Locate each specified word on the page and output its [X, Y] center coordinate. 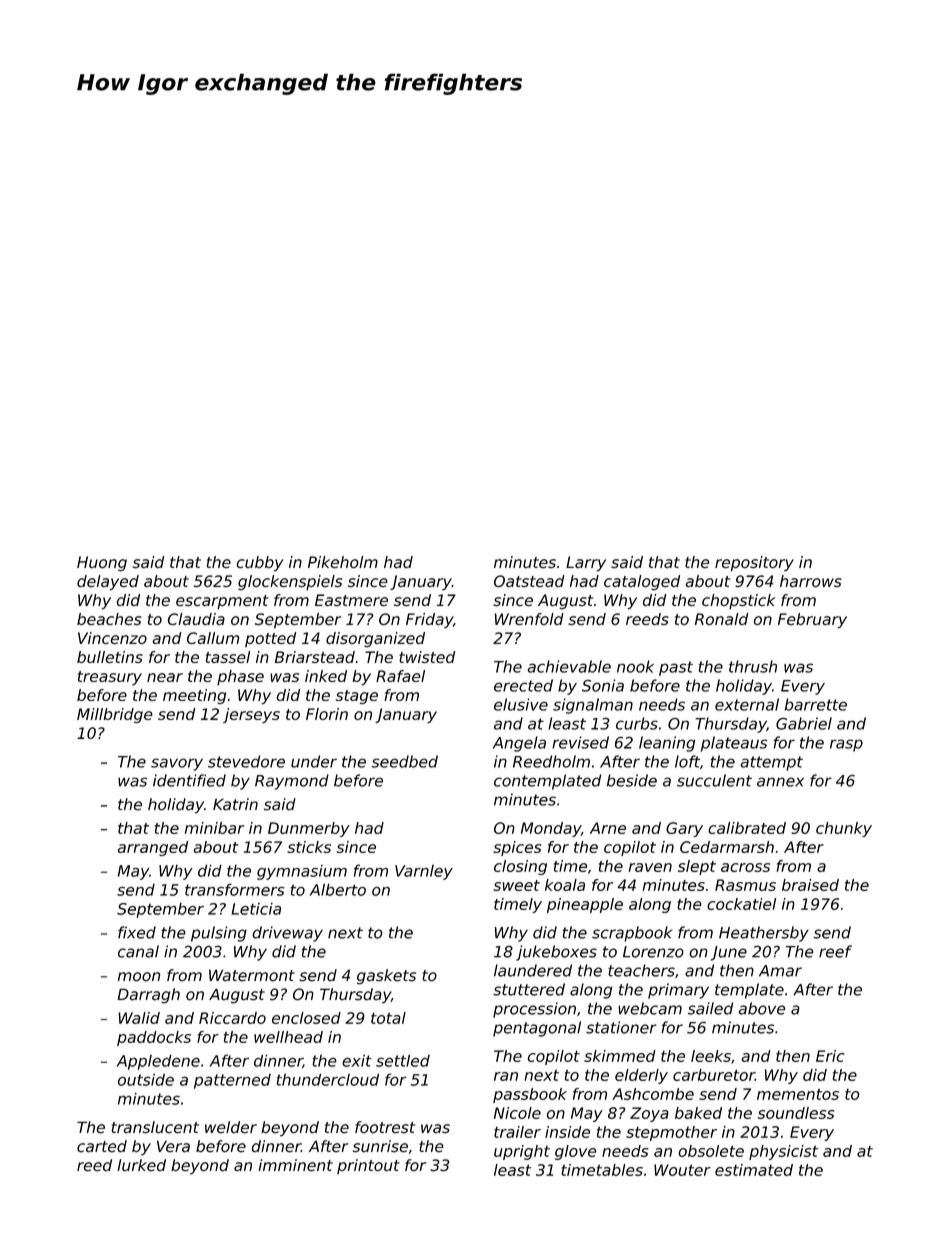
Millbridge [115, 715]
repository [754, 564]
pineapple [585, 905]
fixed [137, 932]
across [745, 867]
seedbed [405, 761]
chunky [844, 829]
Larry [586, 564]
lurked [141, 1165]
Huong [102, 564]
